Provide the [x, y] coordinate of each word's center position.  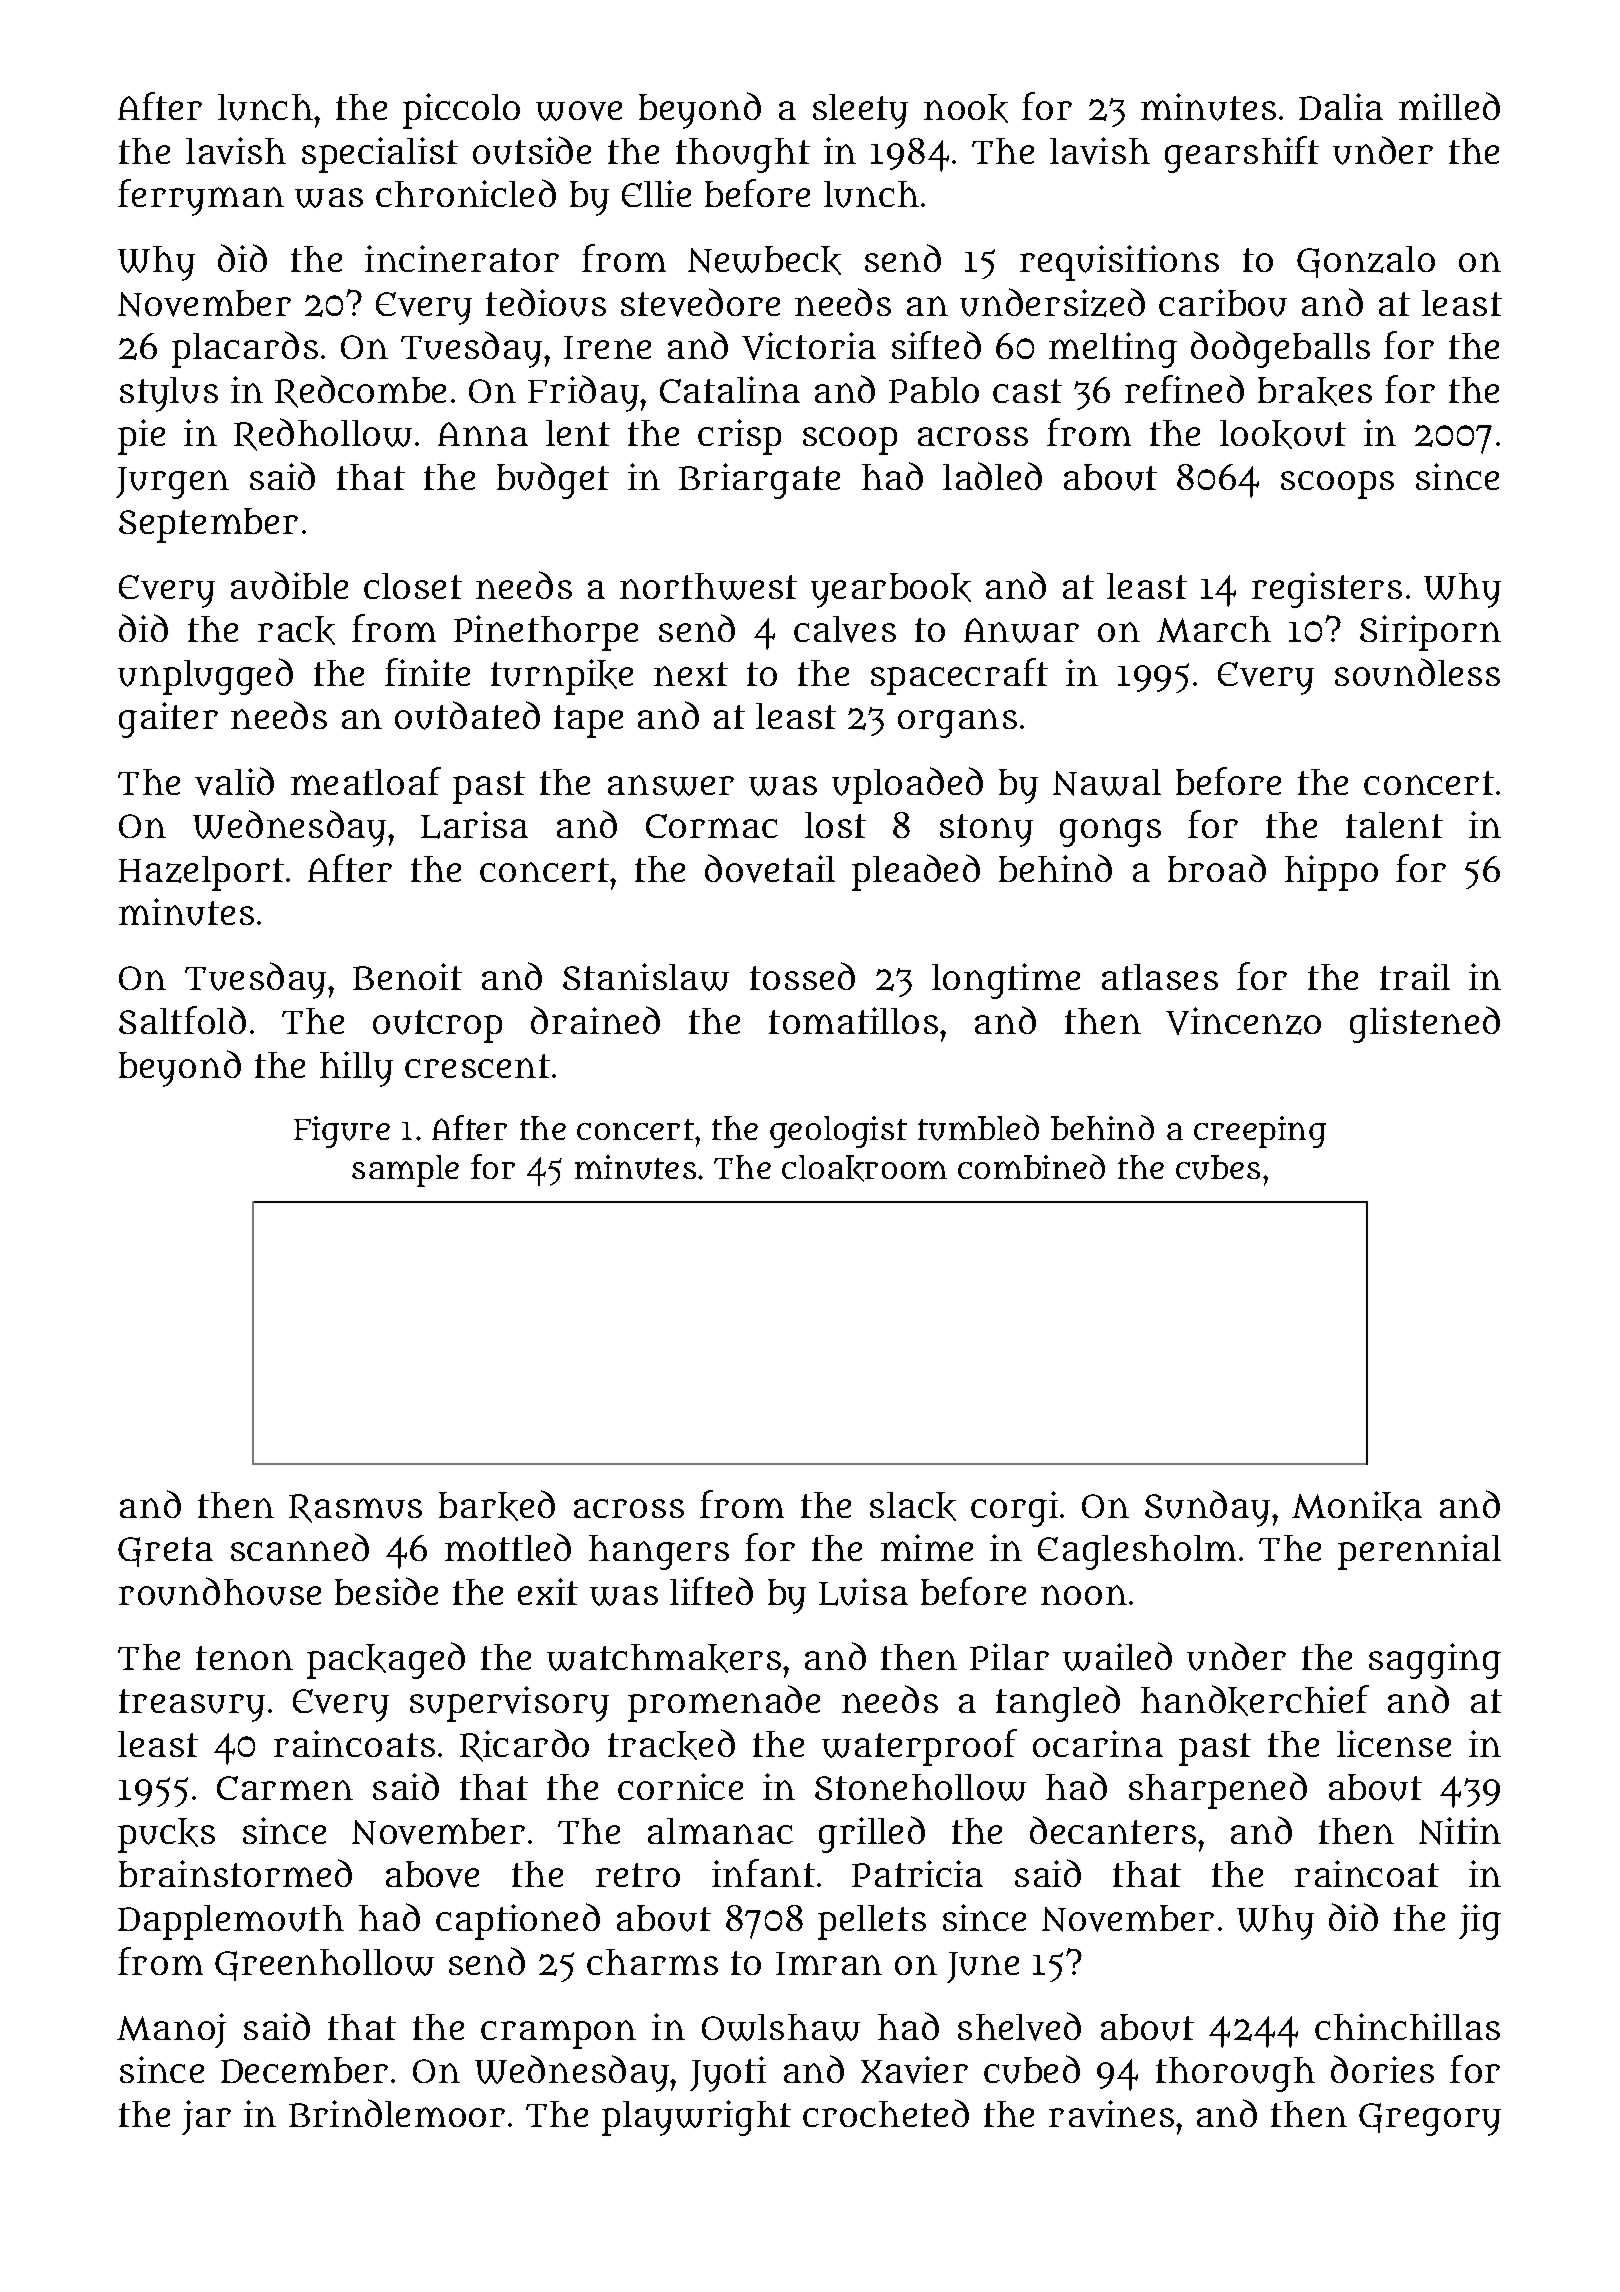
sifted [936, 345]
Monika [1357, 1506]
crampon [558, 2034]
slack [913, 1506]
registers [1327, 590]
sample [405, 1171]
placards [245, 349]
